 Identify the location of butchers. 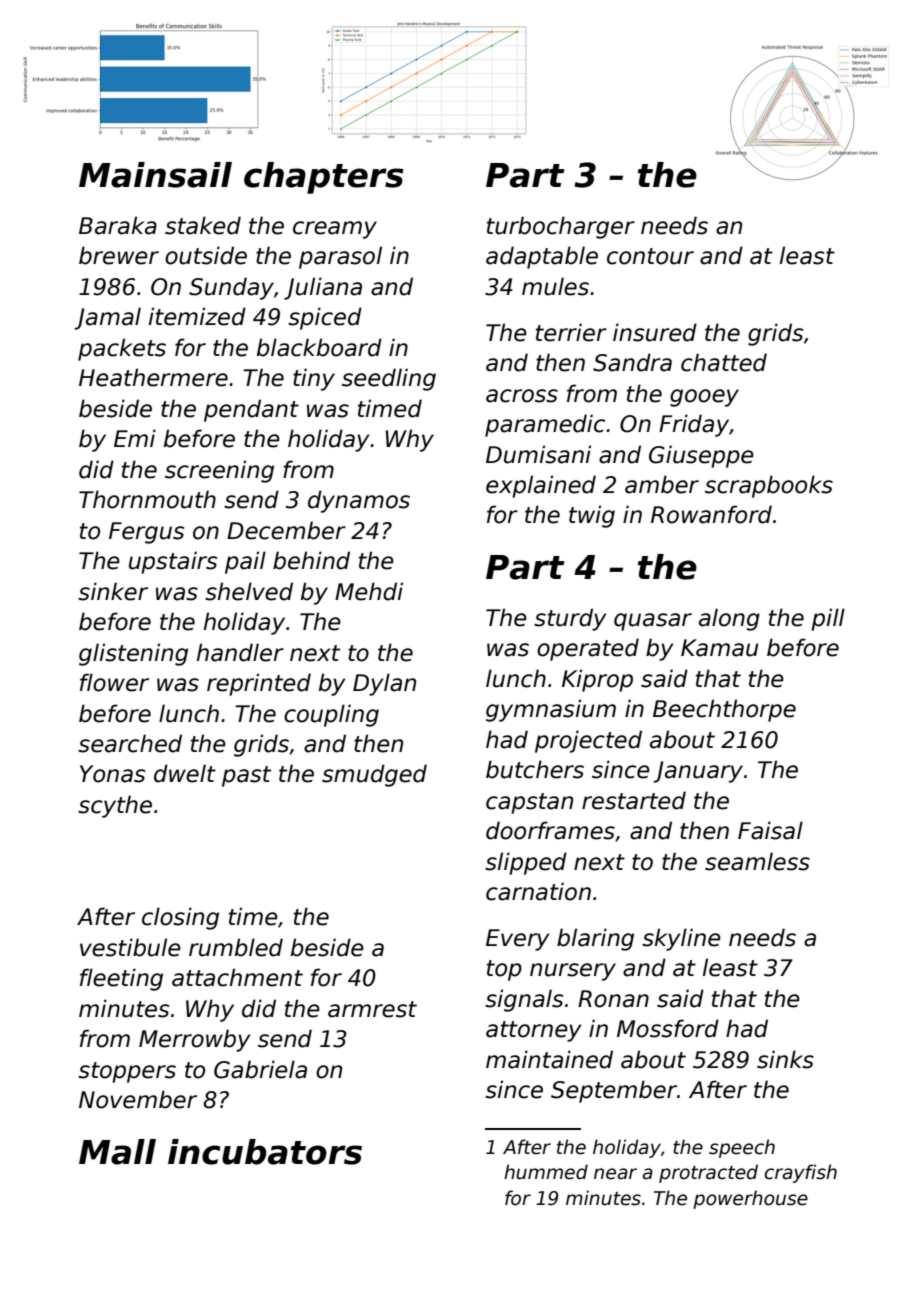
(535, 769).
